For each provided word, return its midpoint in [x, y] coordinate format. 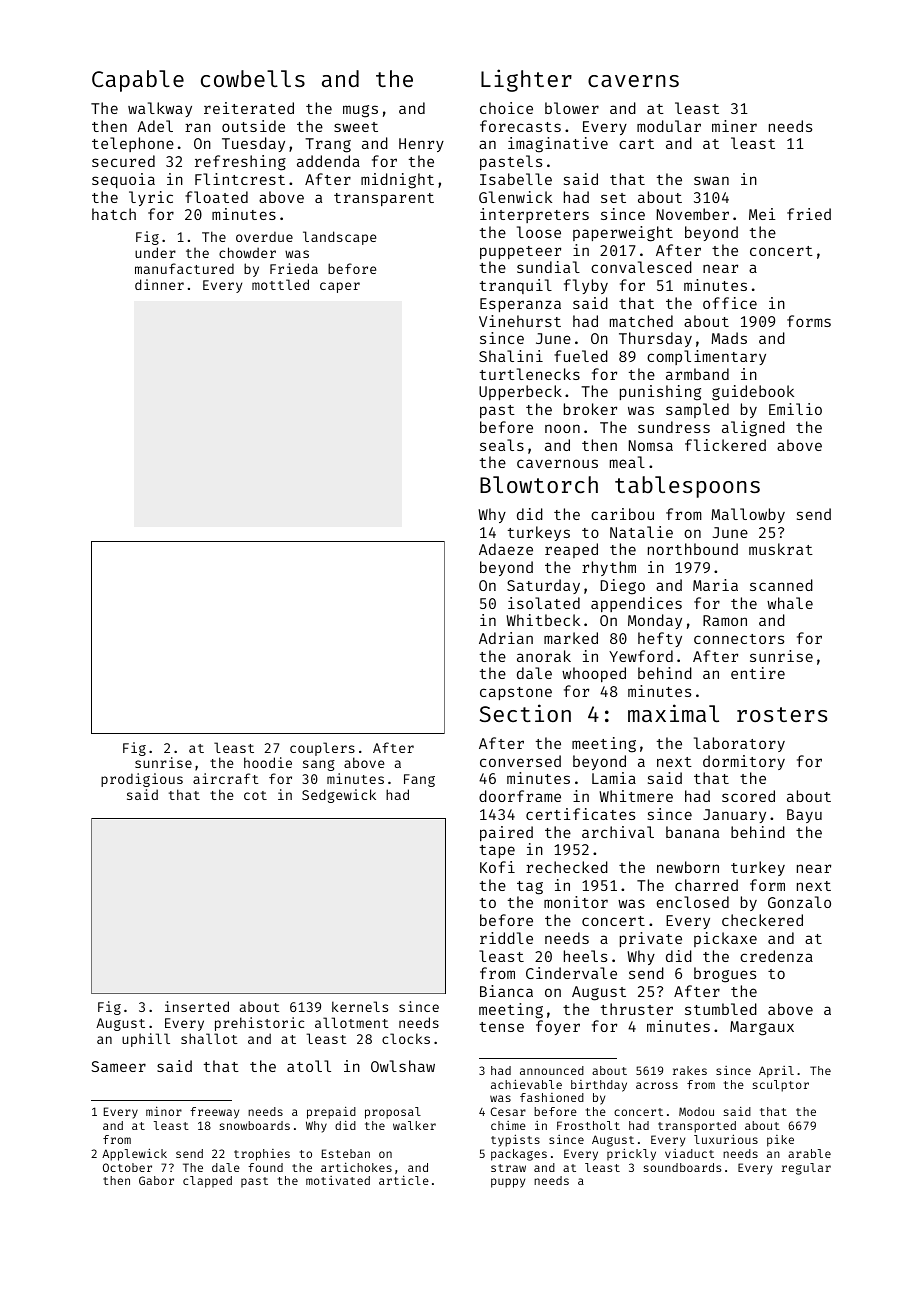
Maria [715, 585]
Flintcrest [240, 179]
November [693, 214]
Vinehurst [520, 321]
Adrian [506, 638]
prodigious [142, 780]
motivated [338, 1180]
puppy [508, 1183]
